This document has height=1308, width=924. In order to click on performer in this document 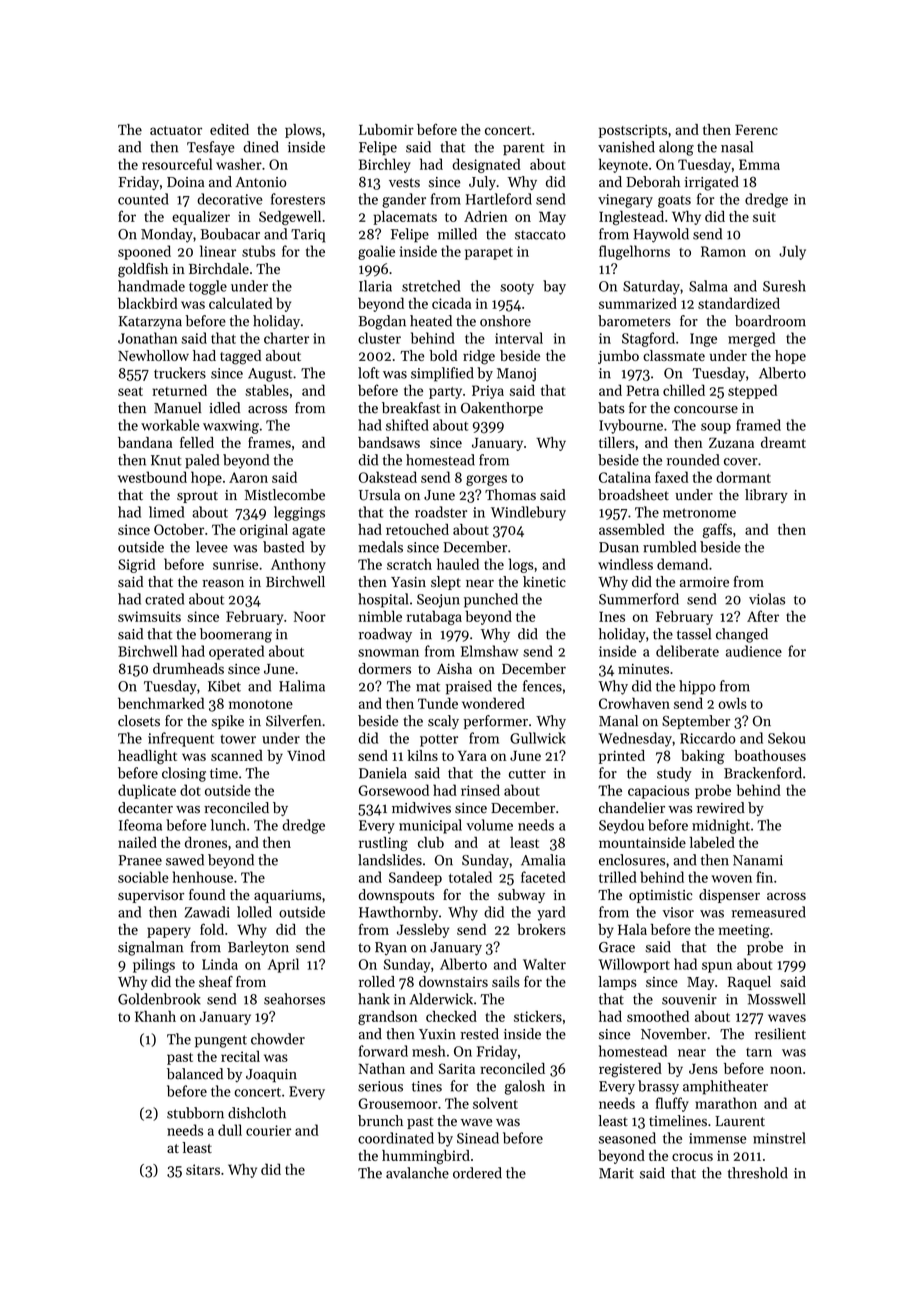, I will do `click(495, 722)`.
